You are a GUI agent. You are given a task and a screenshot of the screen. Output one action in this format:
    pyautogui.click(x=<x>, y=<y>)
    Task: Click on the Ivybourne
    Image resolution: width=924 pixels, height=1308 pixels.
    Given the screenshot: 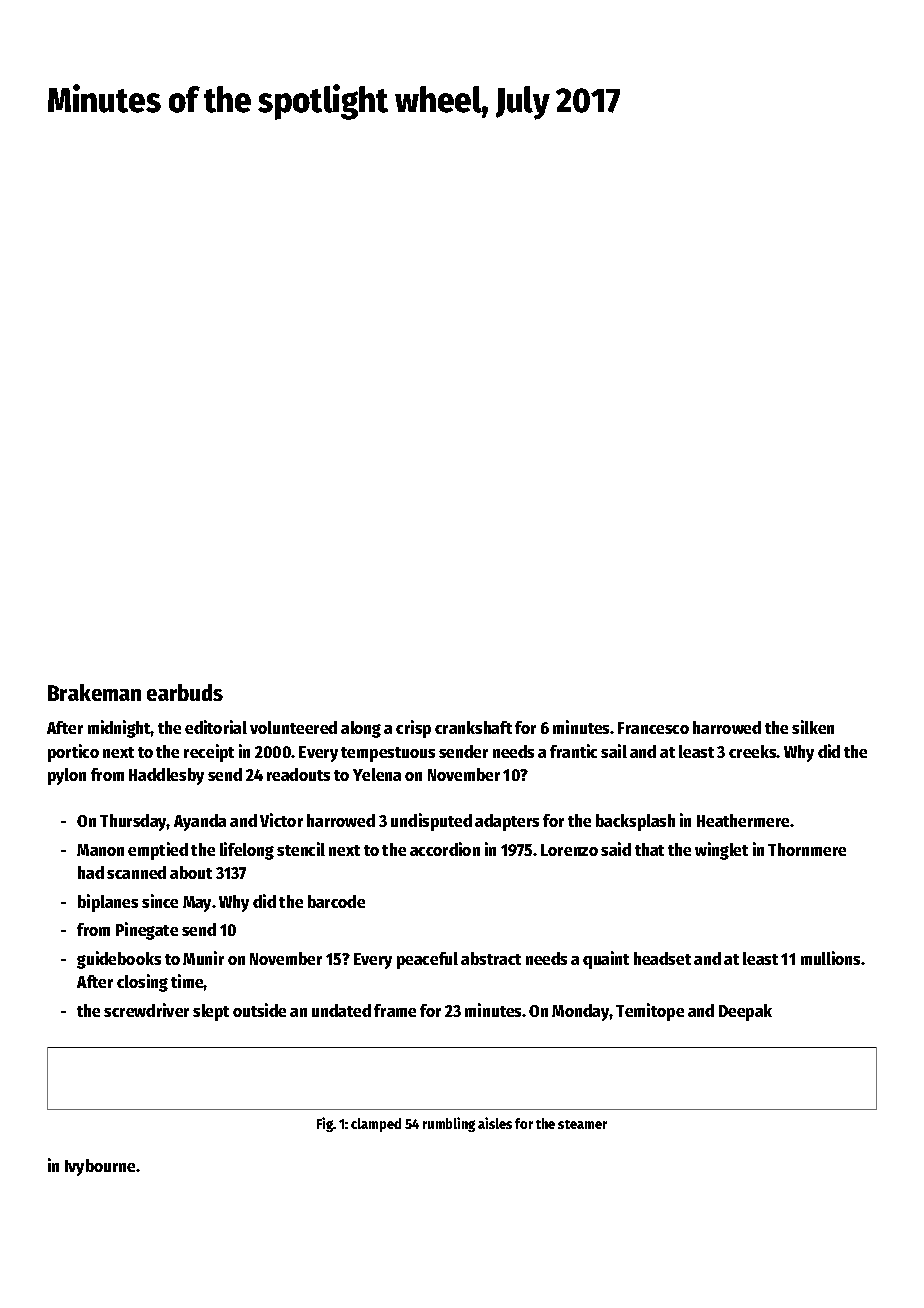 What is the action you would take?
    pyautogui.click(x=100, y=1167)
